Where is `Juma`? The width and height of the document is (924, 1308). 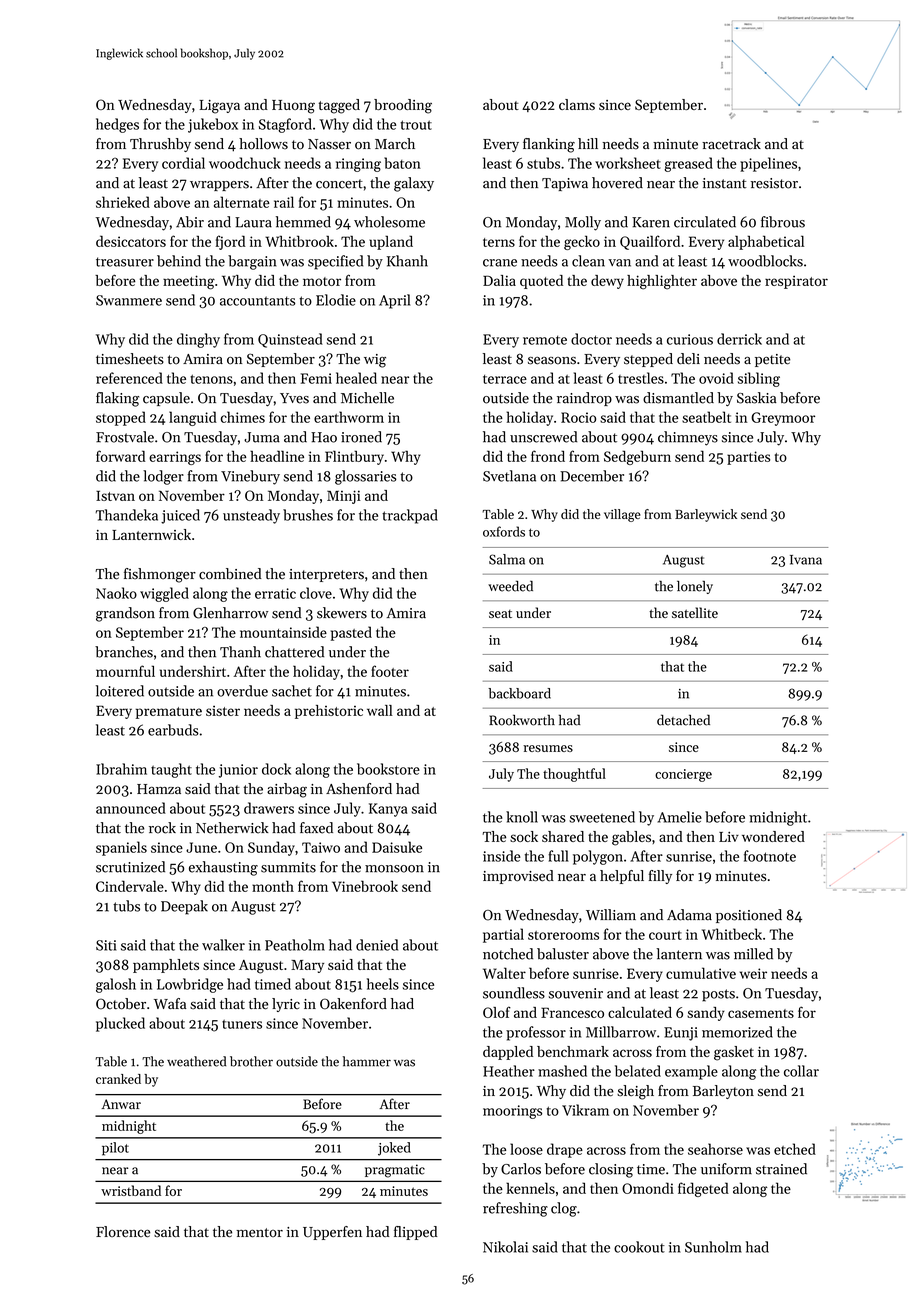 Juma is located at coordinates (262, 437).
